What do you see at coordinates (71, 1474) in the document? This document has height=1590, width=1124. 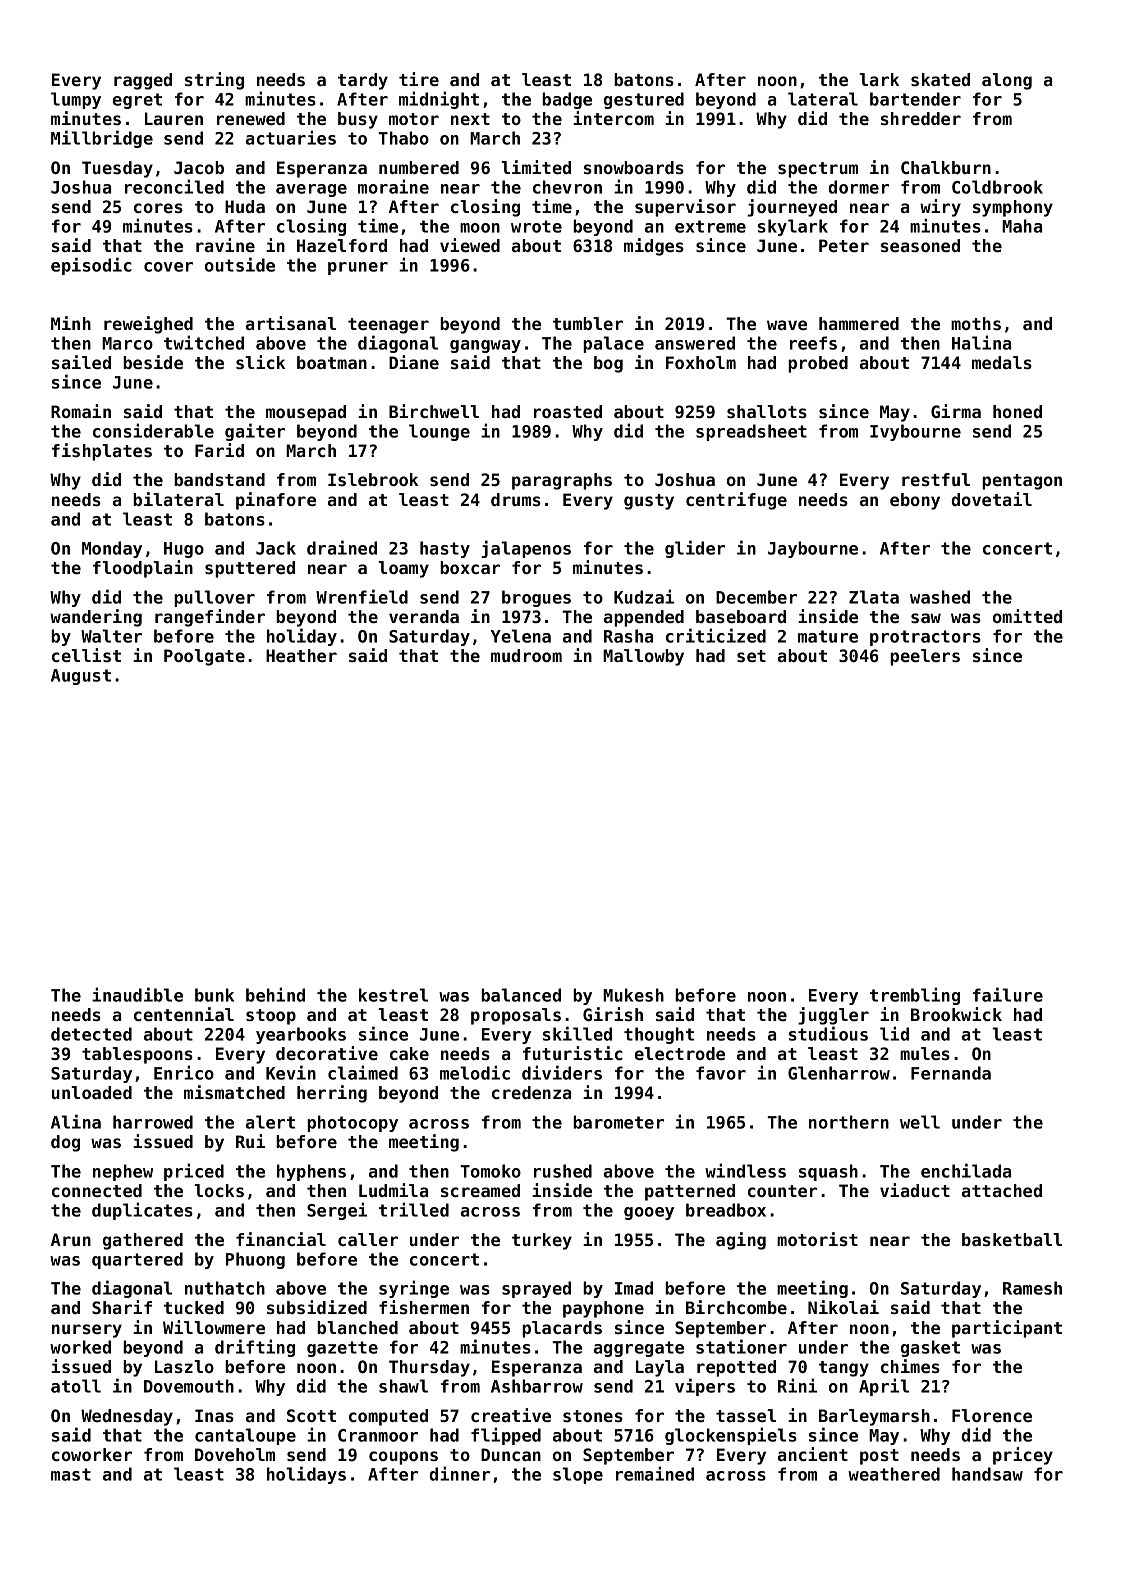 I see `mast` at bounding box center [71, 1474].
